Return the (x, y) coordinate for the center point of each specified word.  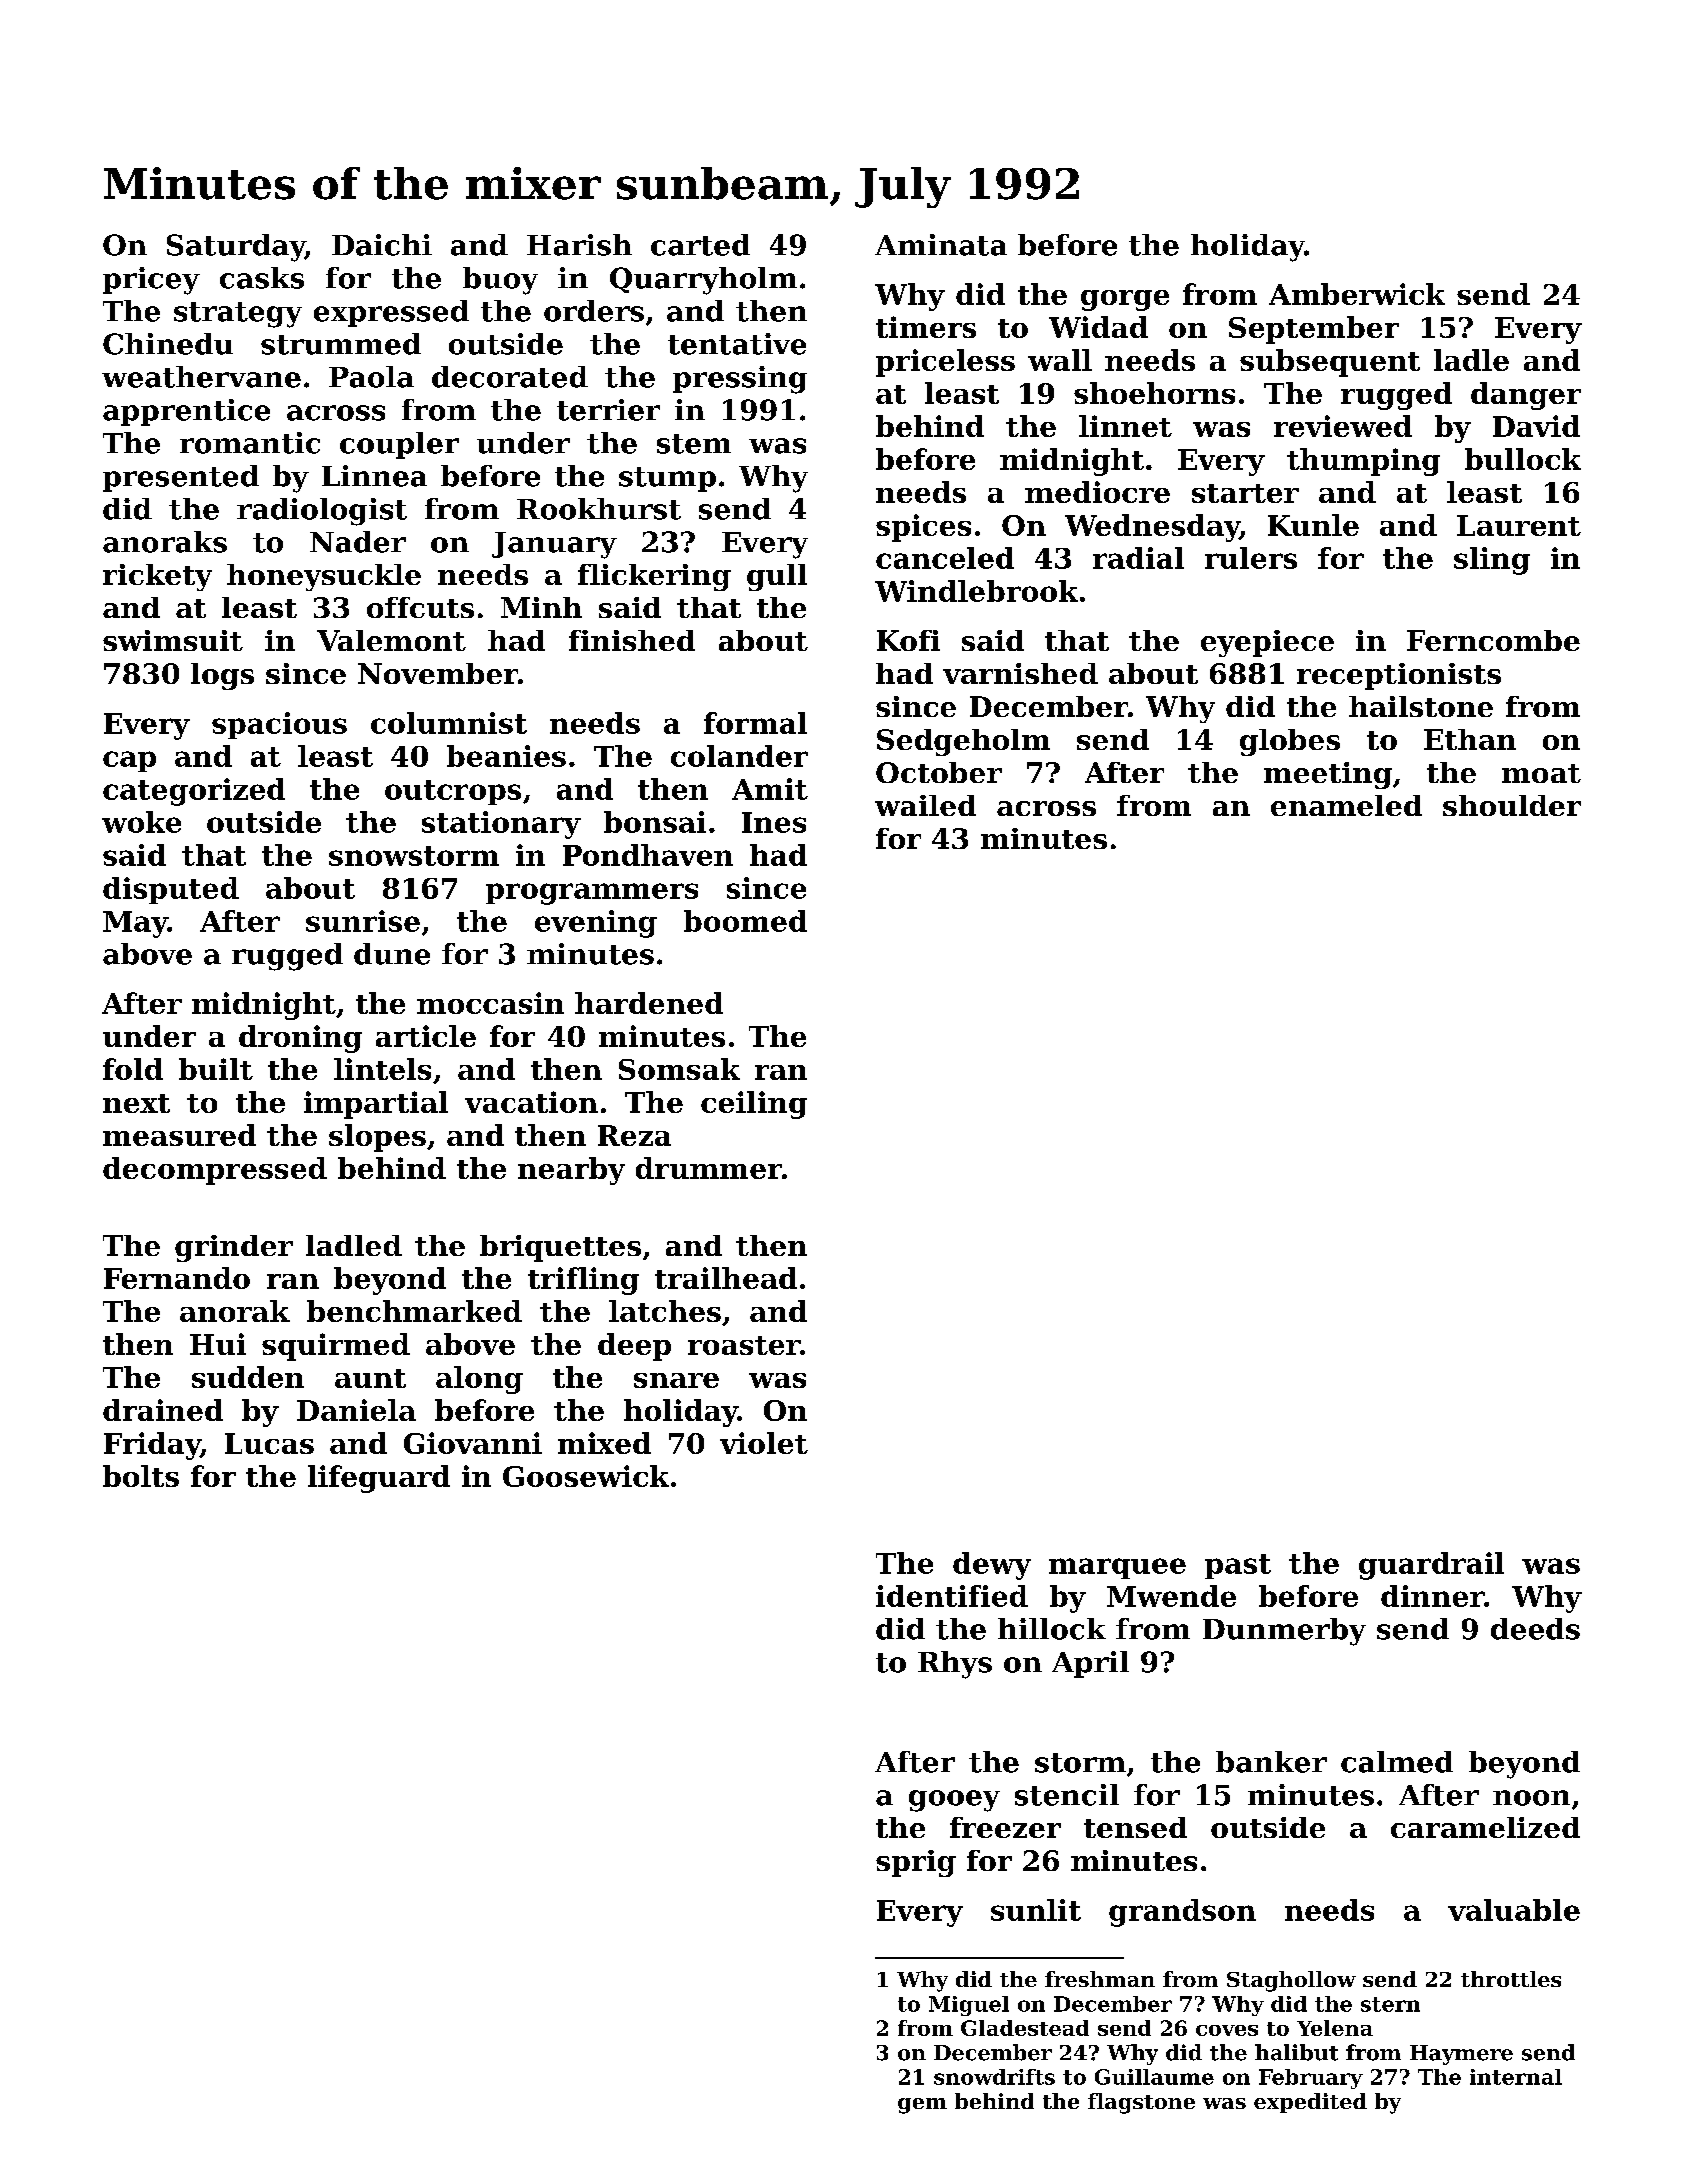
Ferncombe (1493, 640)
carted (700, 245)
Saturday (236, 248)
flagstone (1141, 2103)
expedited (1310, 2103)
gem (922, 2106)
